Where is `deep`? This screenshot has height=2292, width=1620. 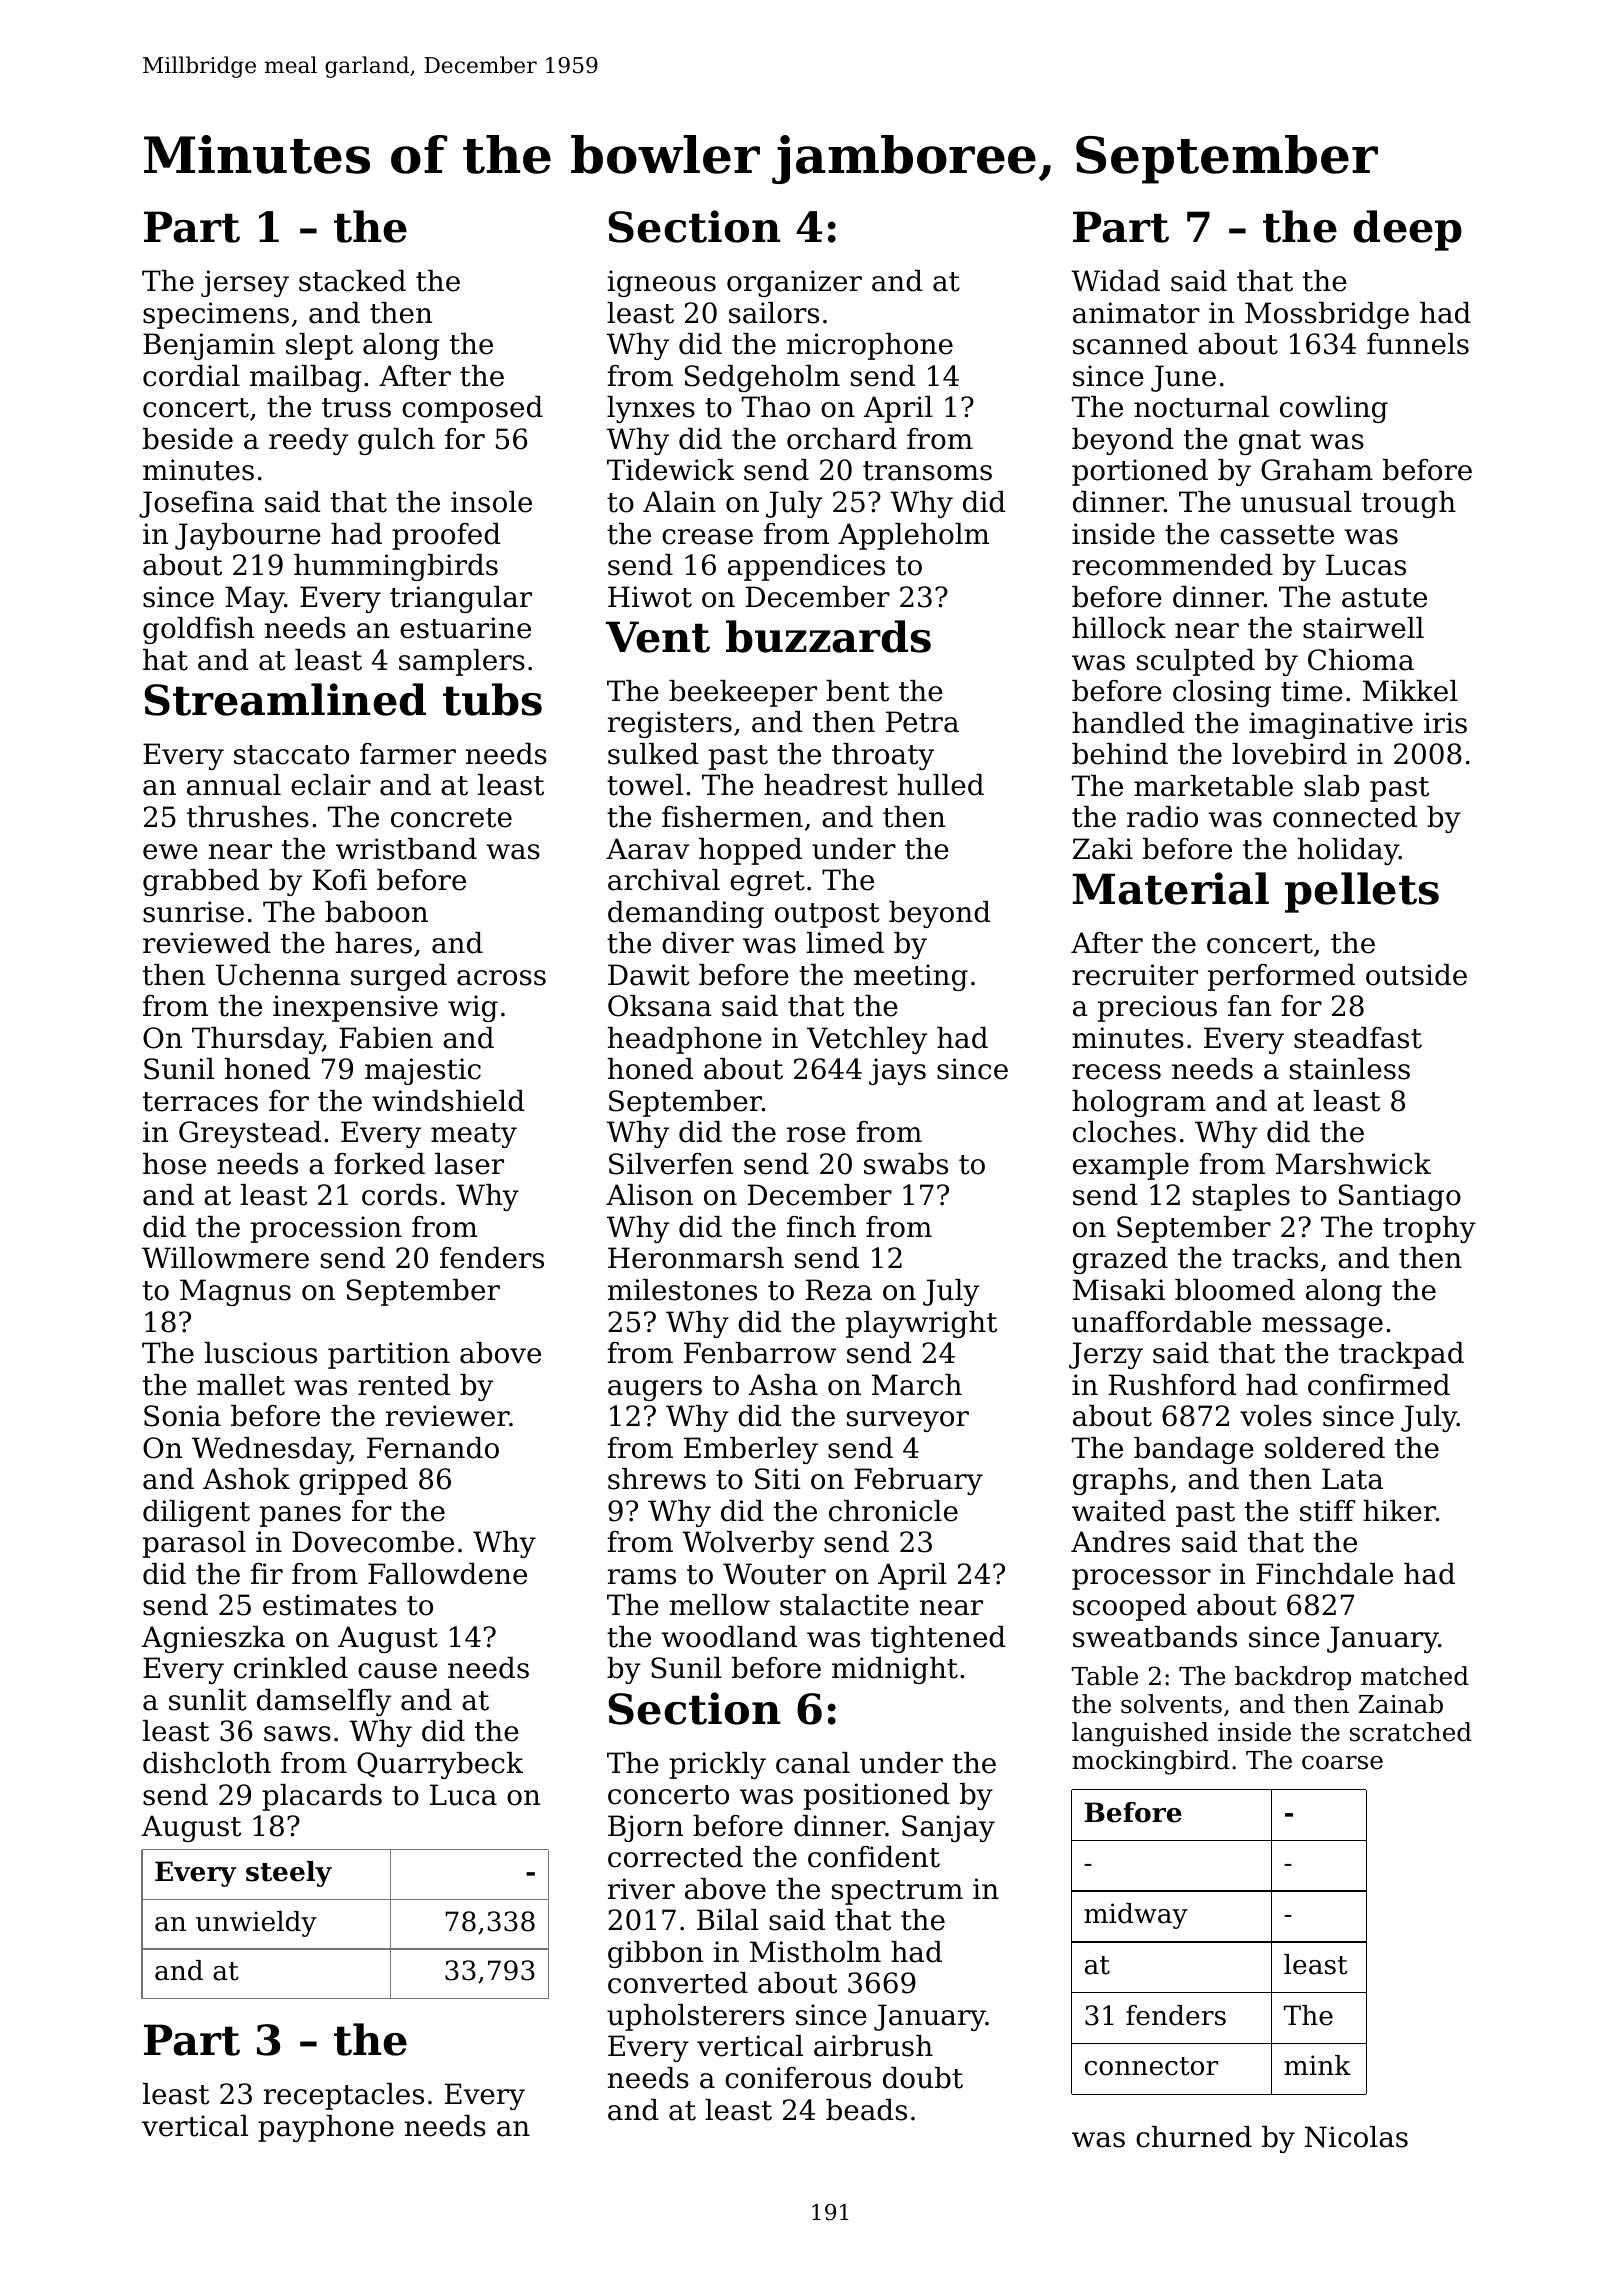
deep is located at coordinates (1407, 230).
